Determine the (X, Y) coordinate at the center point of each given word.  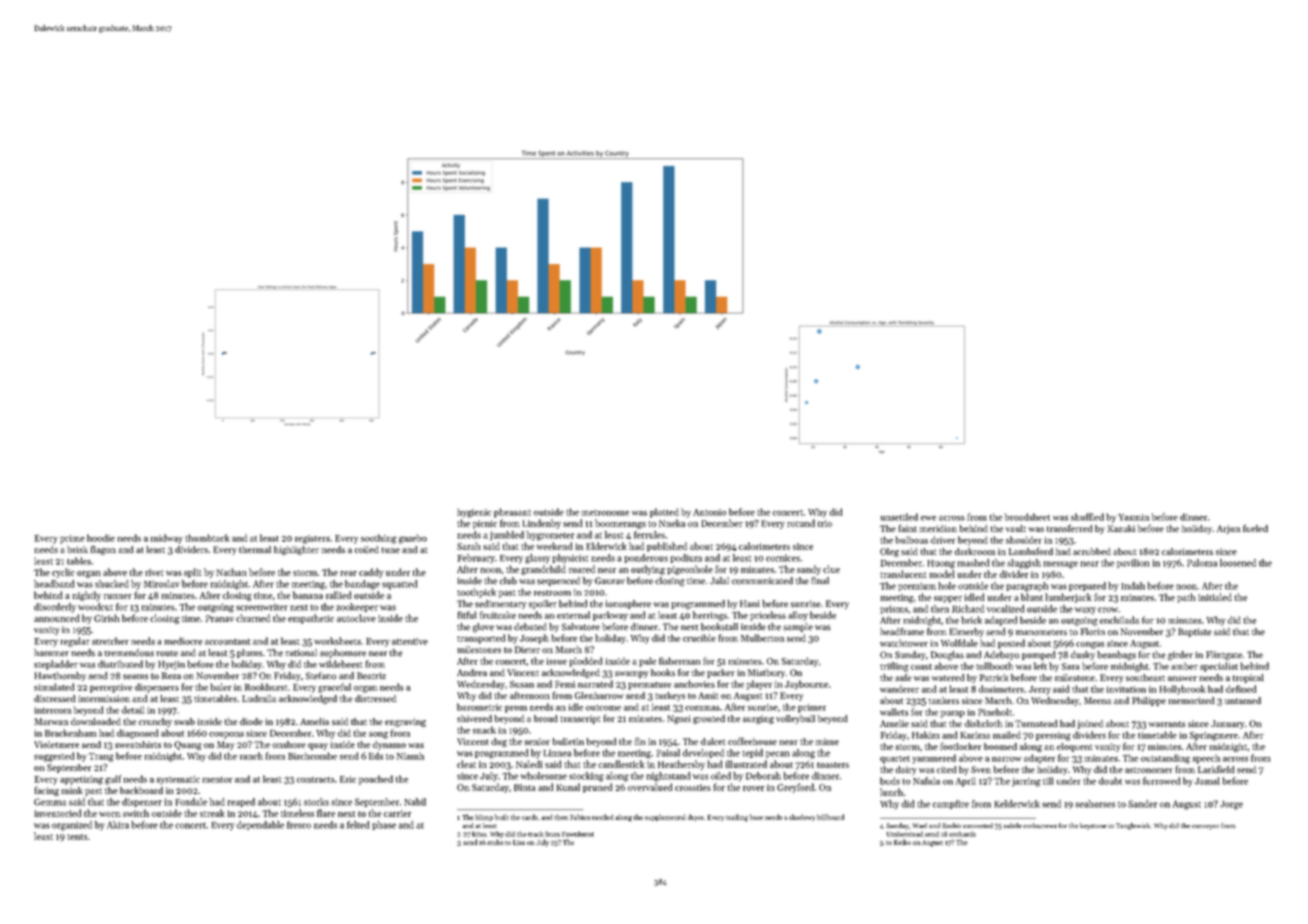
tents (77, 837)
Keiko (902, 842)
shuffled (1087, 517)
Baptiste (1194, 632)
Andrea (472, 672)
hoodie (101, 538)
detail (133, 710)
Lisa (519, 842)
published (667, 547)
